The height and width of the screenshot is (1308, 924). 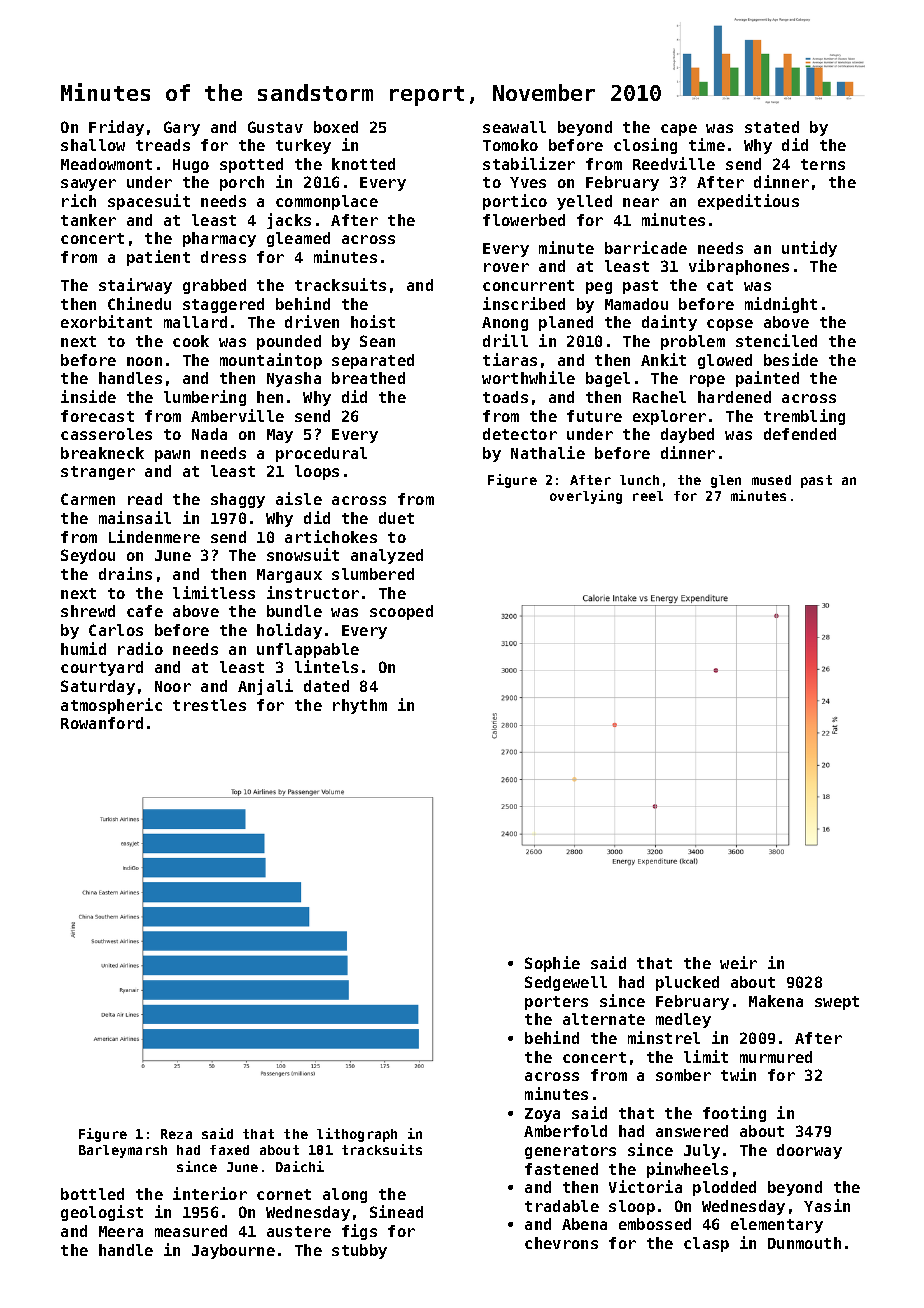 What do you see at coordinates (209, 705) in the screenshot?
I see `trestles` at bounding box center [209, 705].
